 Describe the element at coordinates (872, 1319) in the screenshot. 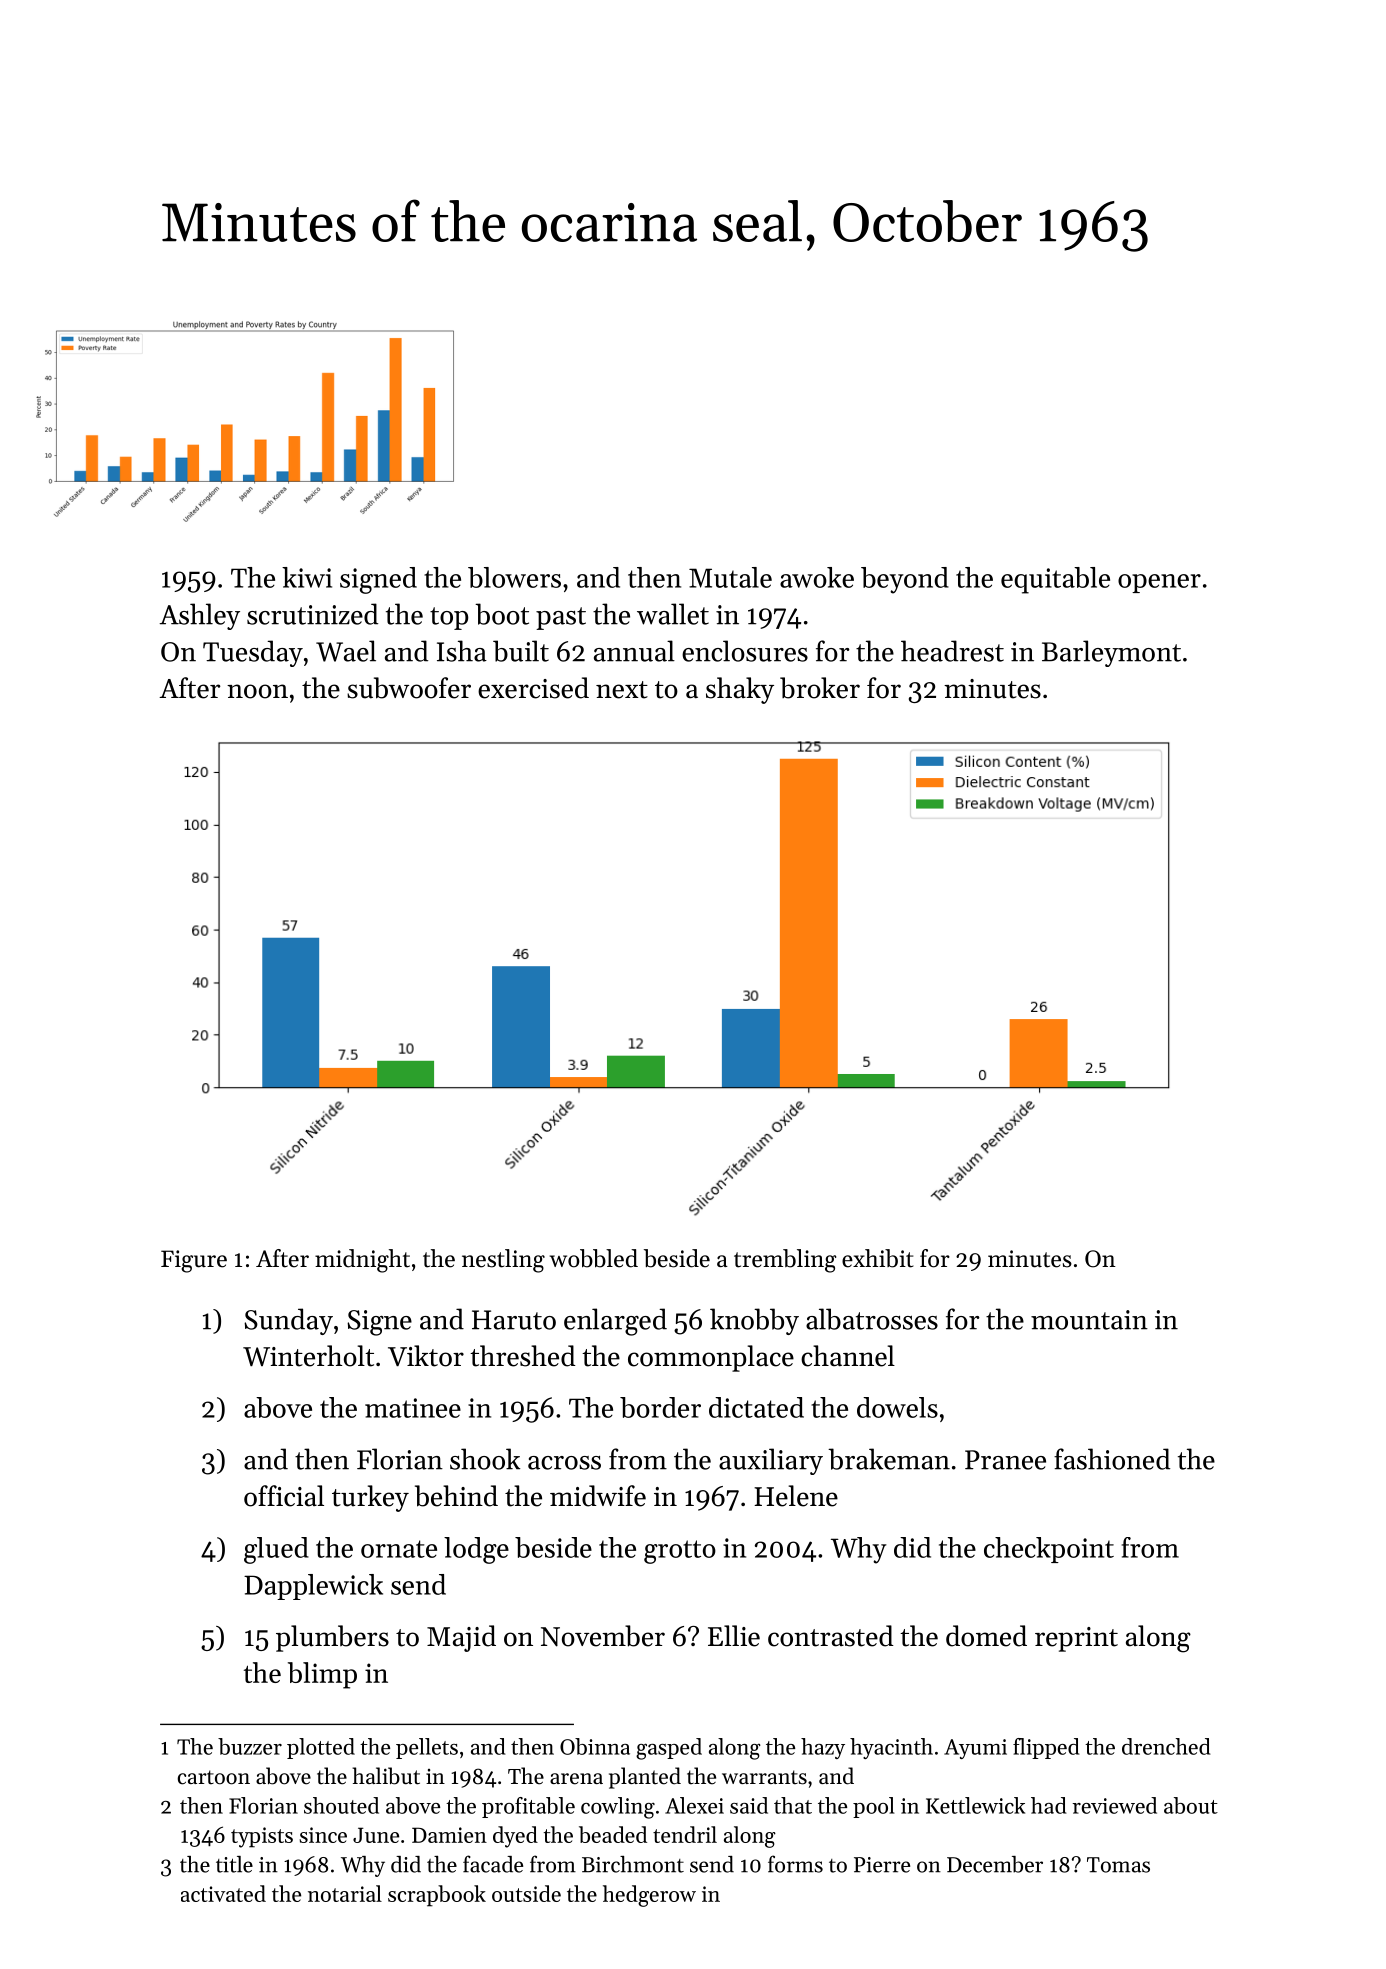

I see `albatrosses` at that location.
